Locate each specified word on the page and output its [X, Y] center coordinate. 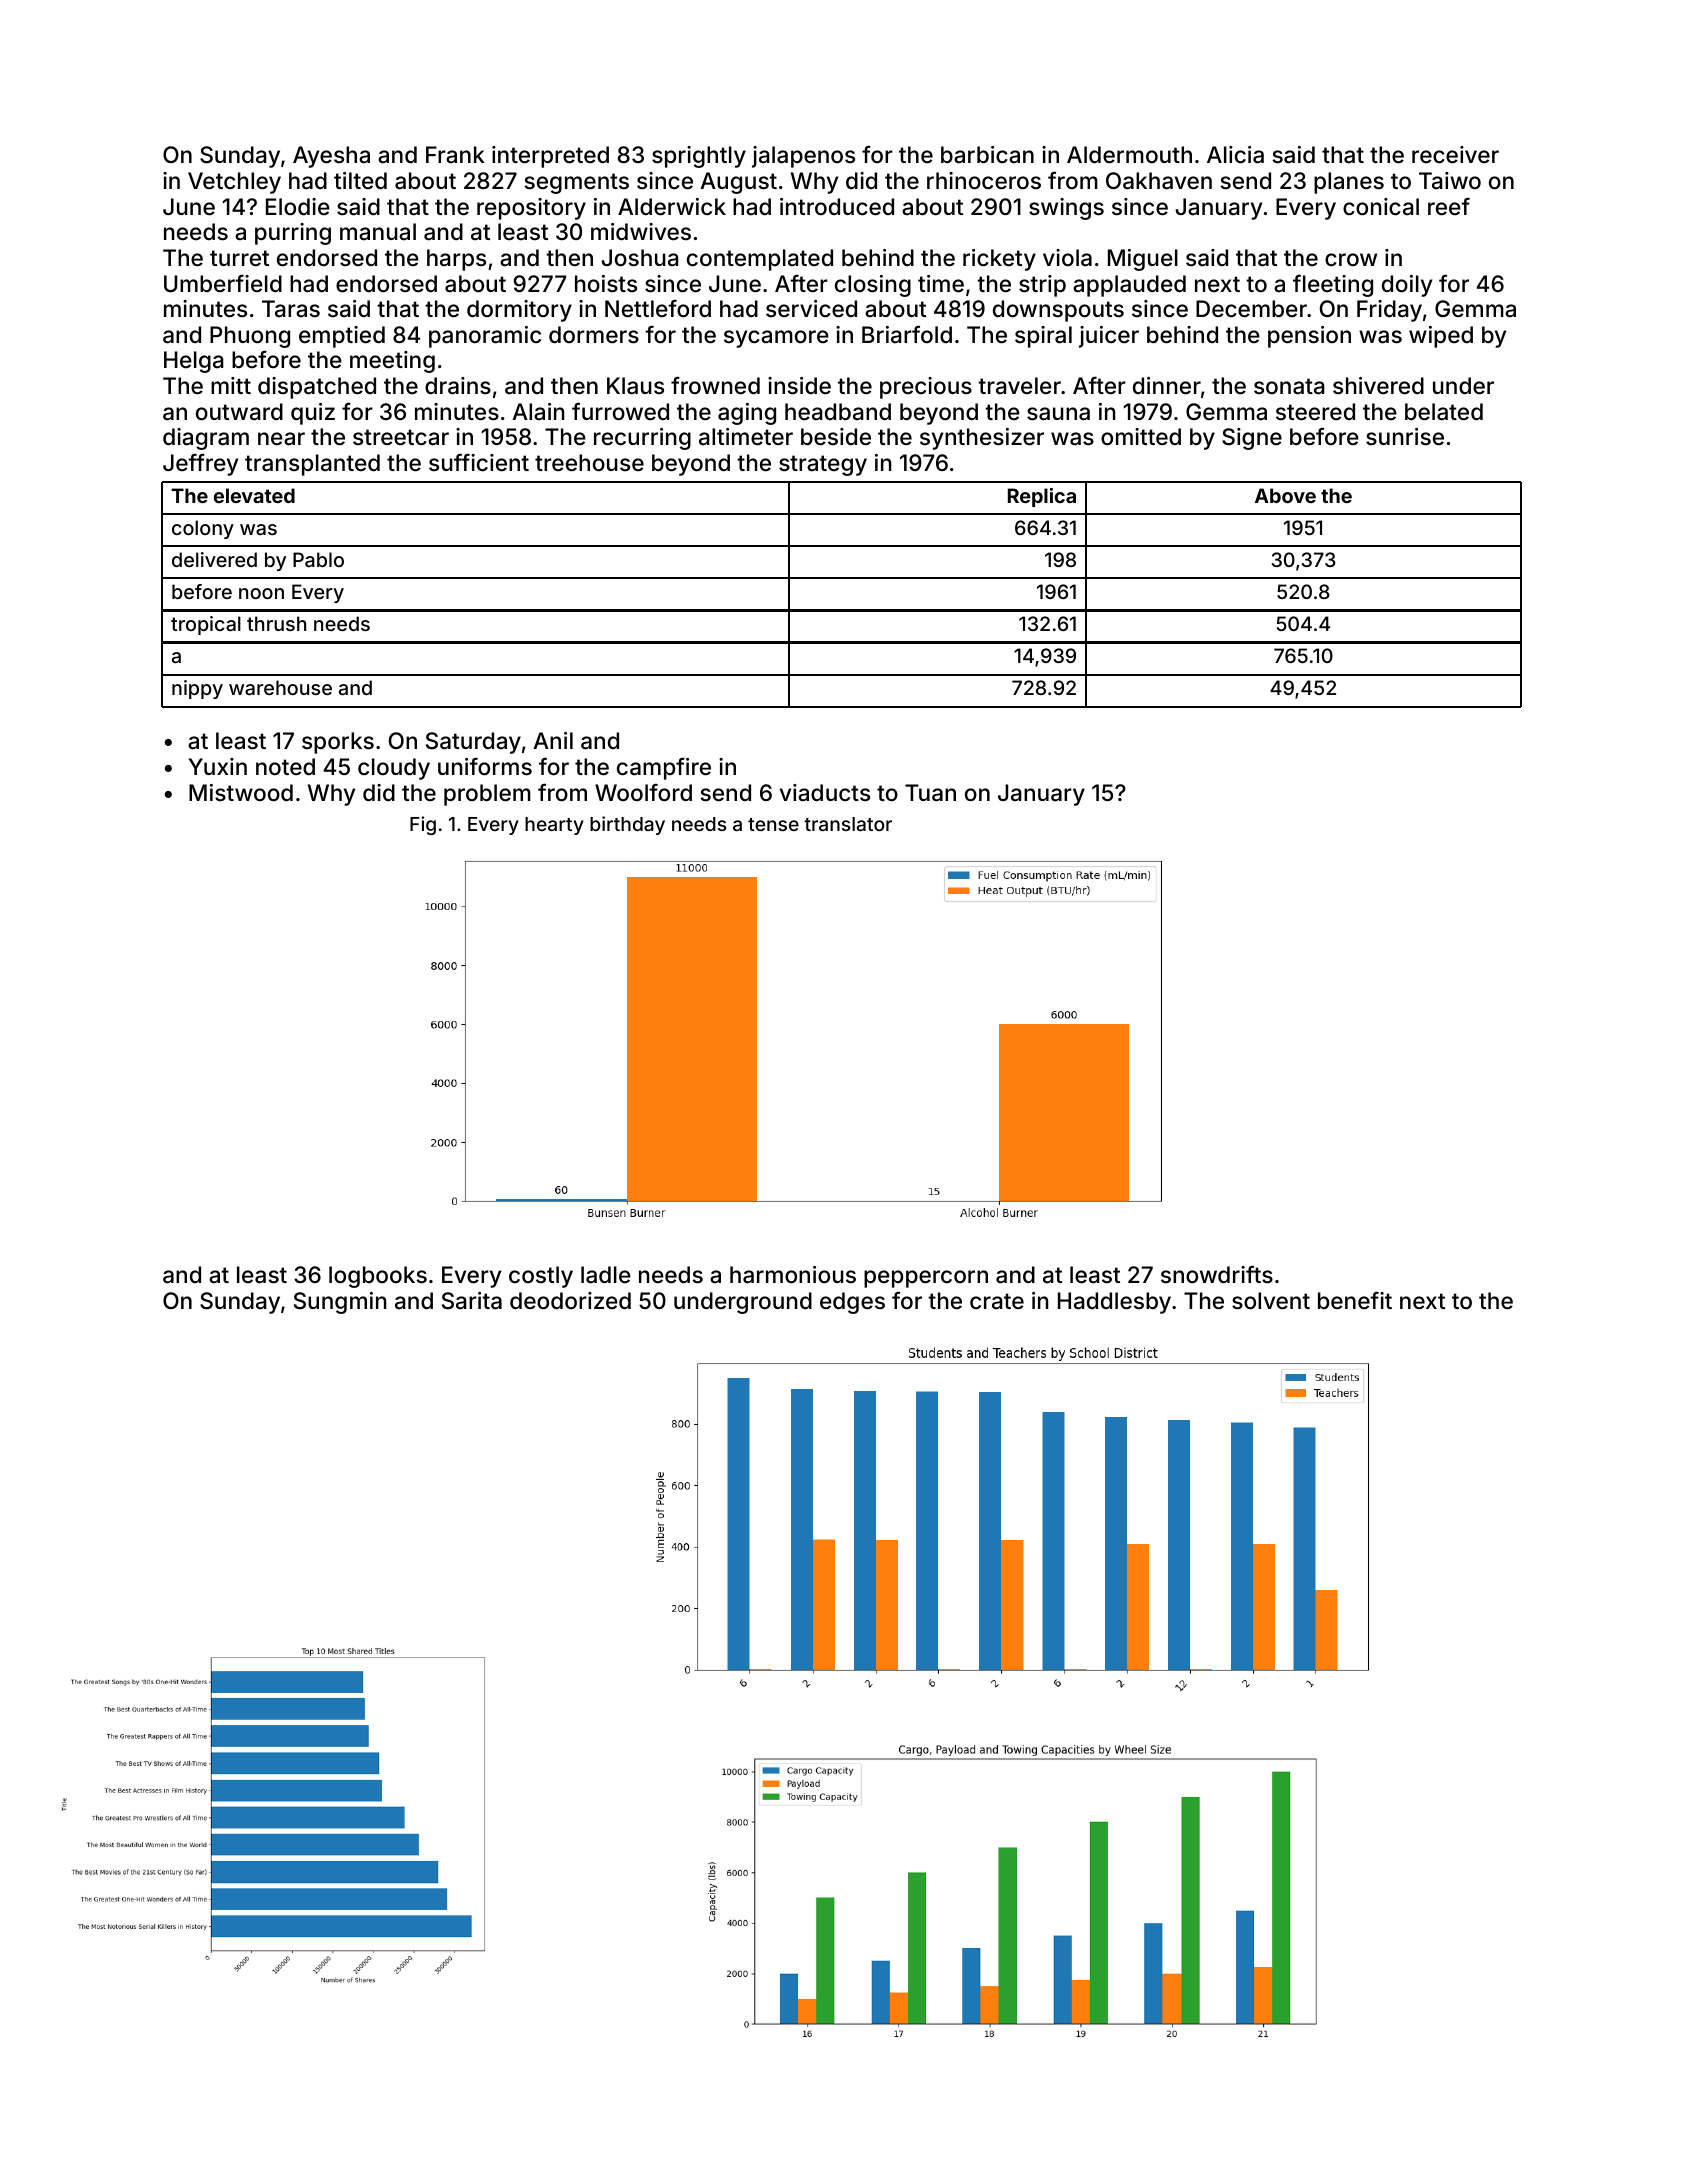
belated [1444, 412]
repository [531, 209]
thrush [276, 623]
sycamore [776, 339]
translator [848, 824]
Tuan [930, 793]
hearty [554, 826]
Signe [1252, 439]
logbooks [378, 1277]
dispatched [317, 388]
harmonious [793, 1275]
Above [1285, 495]
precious [926, 388]
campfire [664, 768]
